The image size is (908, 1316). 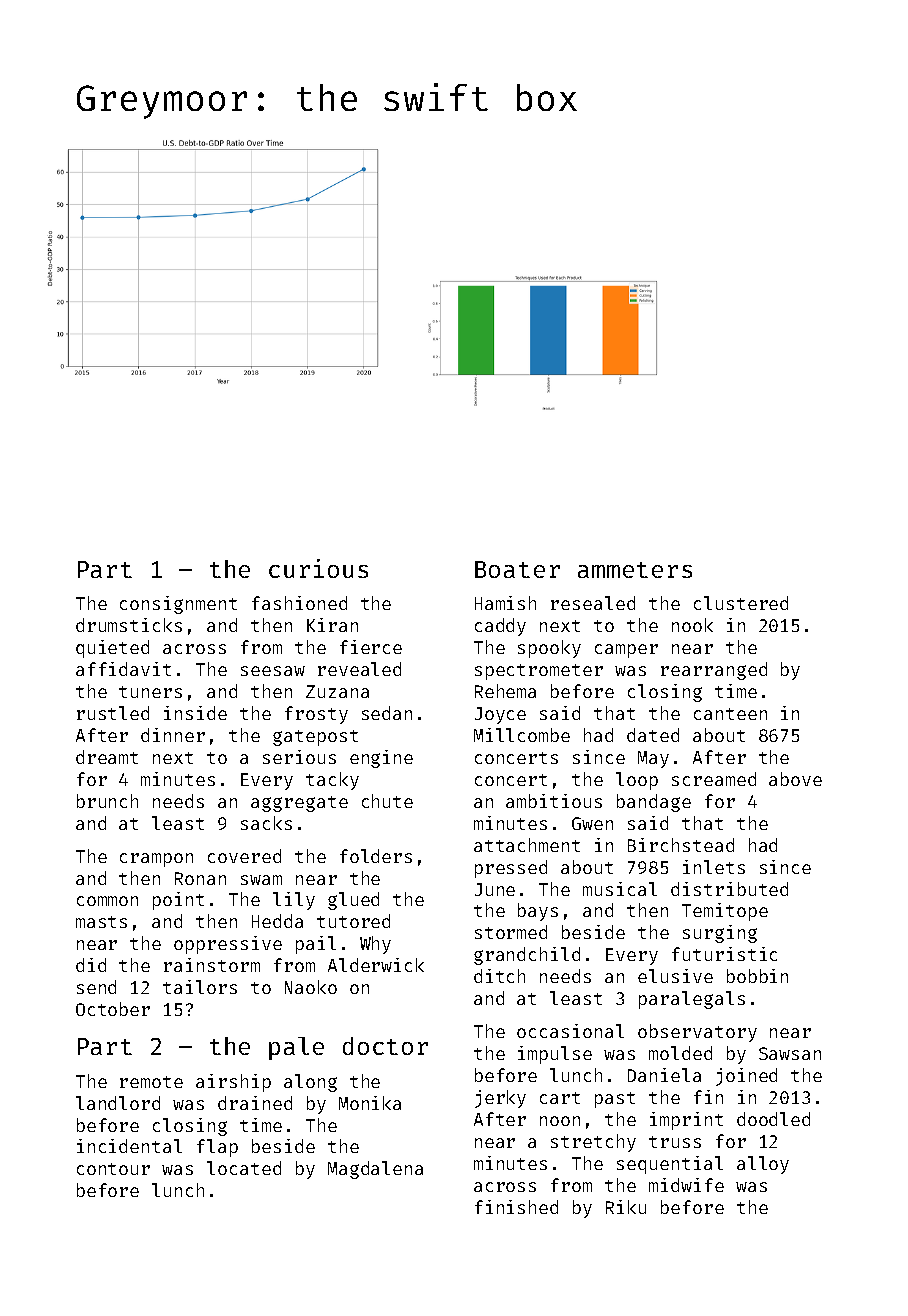 What do you see at coordinates (686, 1121) in the page?
I see `imprint` at bounding box center [686, 1121].
